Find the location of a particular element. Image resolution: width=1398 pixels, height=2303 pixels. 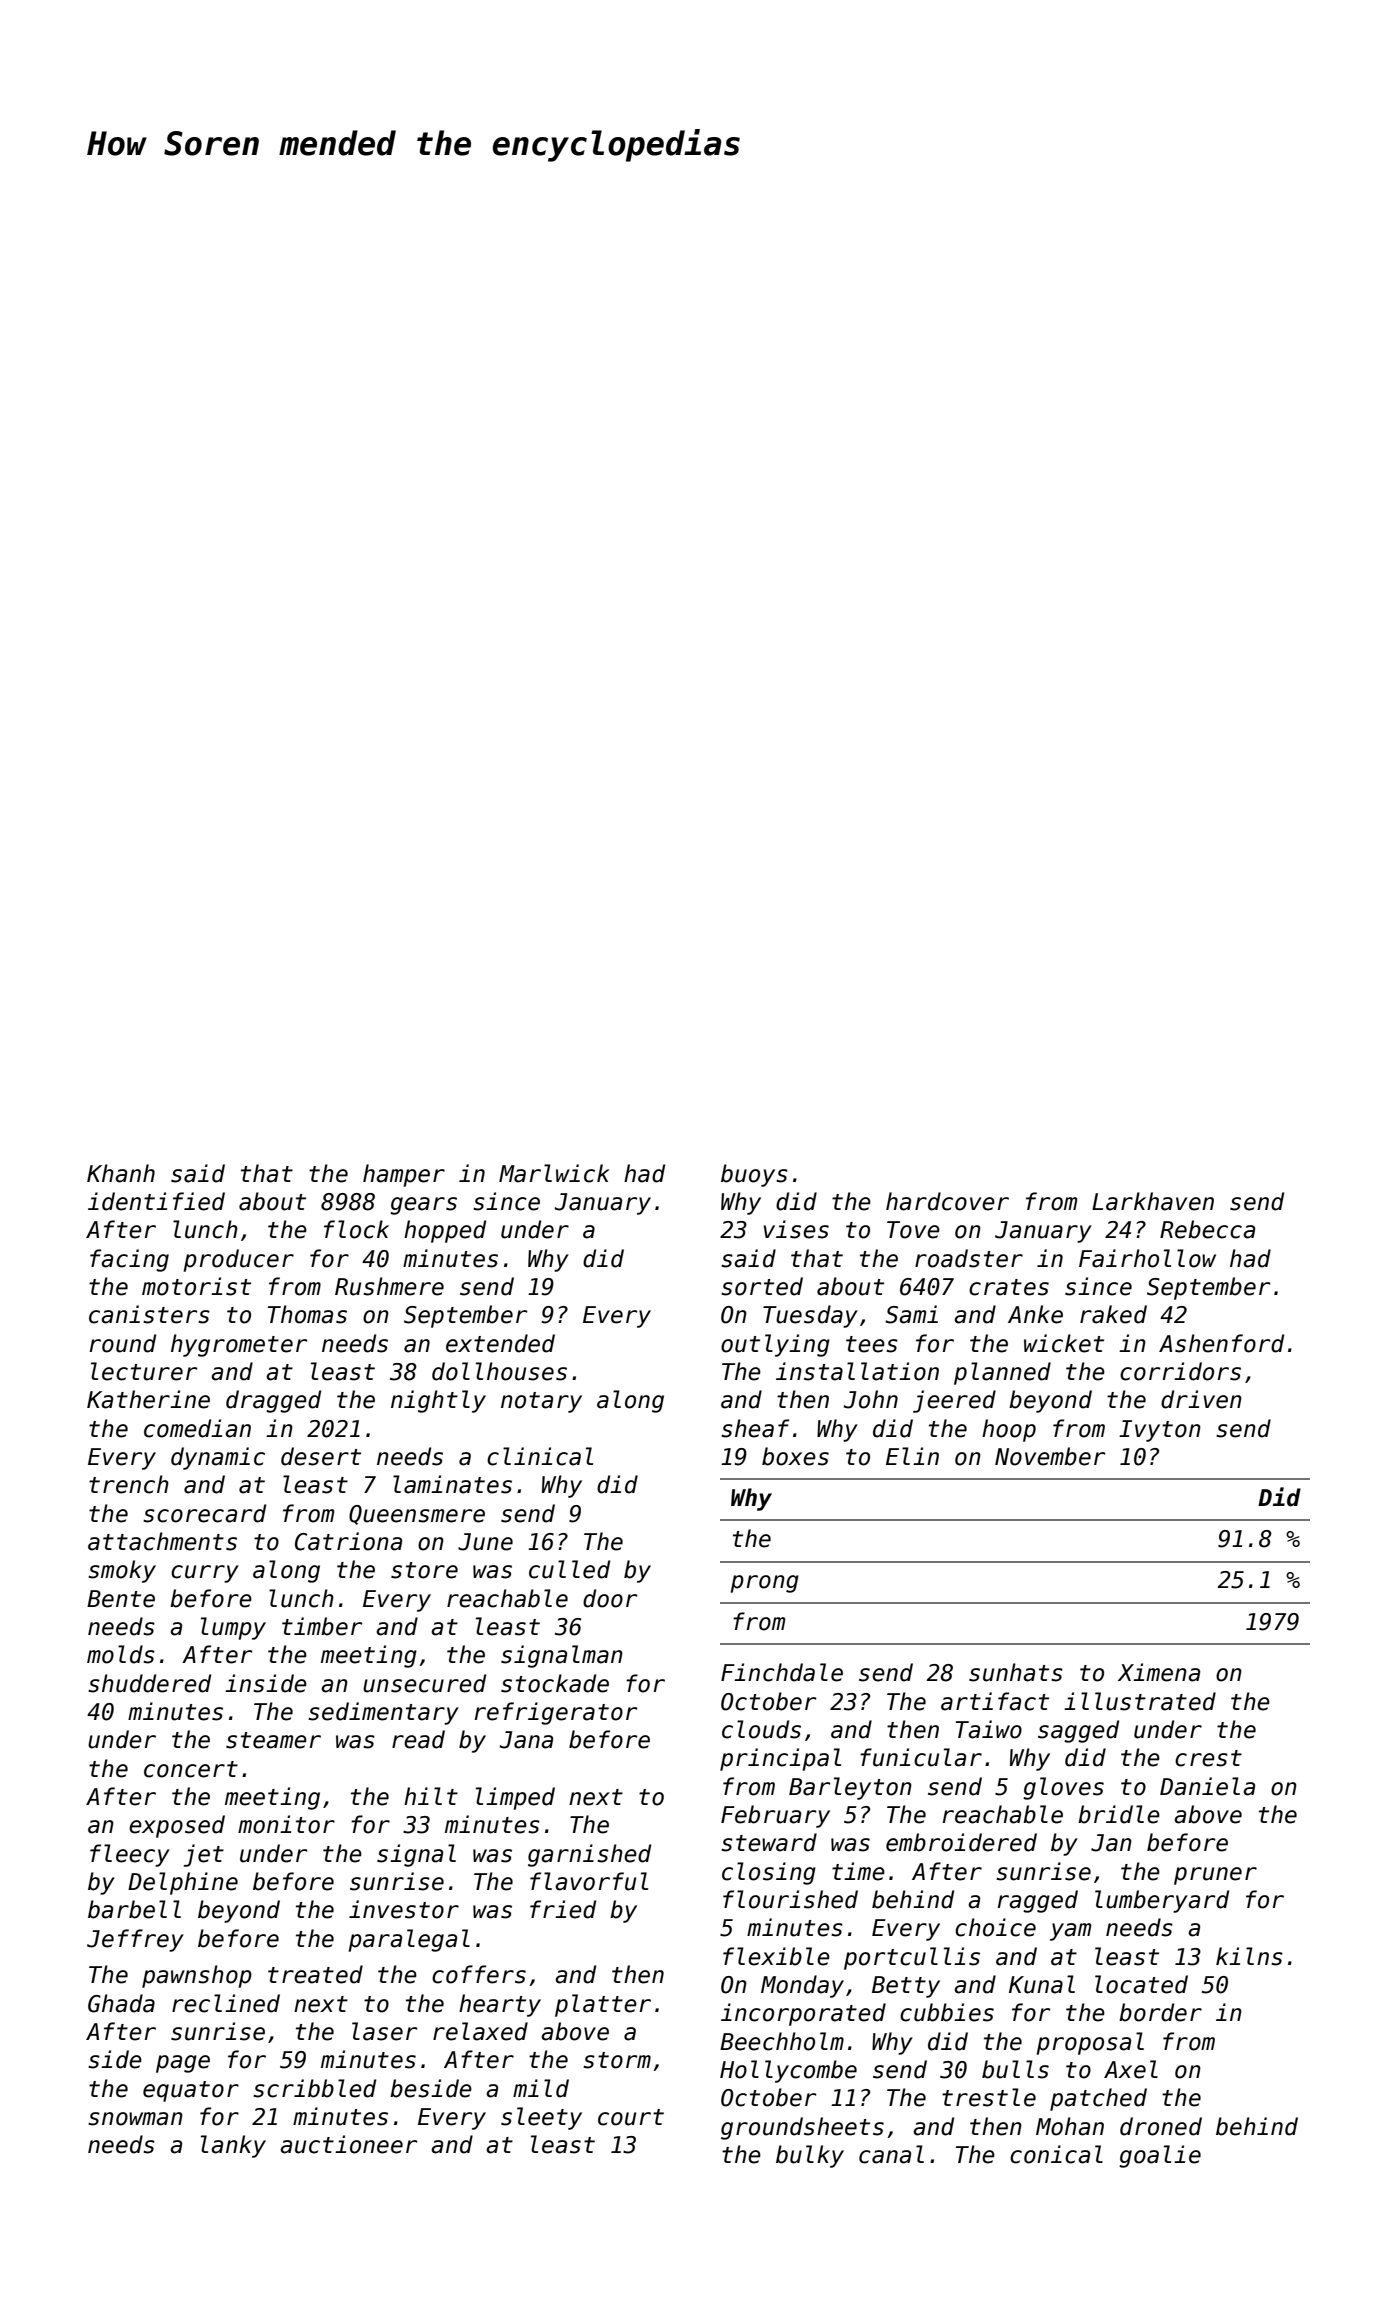

store is located at coordinates (424, 1570).
